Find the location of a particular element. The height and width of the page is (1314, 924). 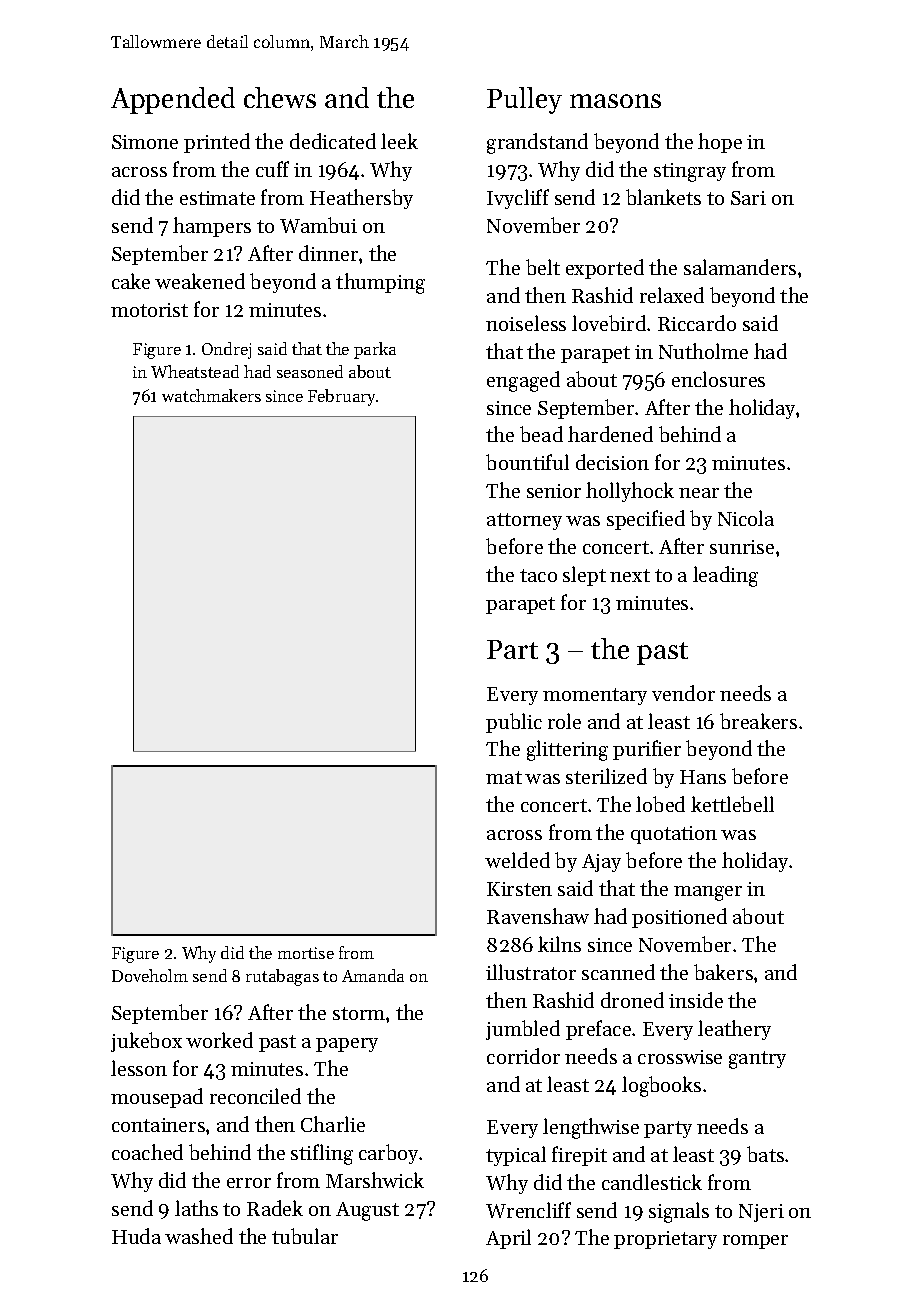

engaged is located at coordinates (523, 381).
